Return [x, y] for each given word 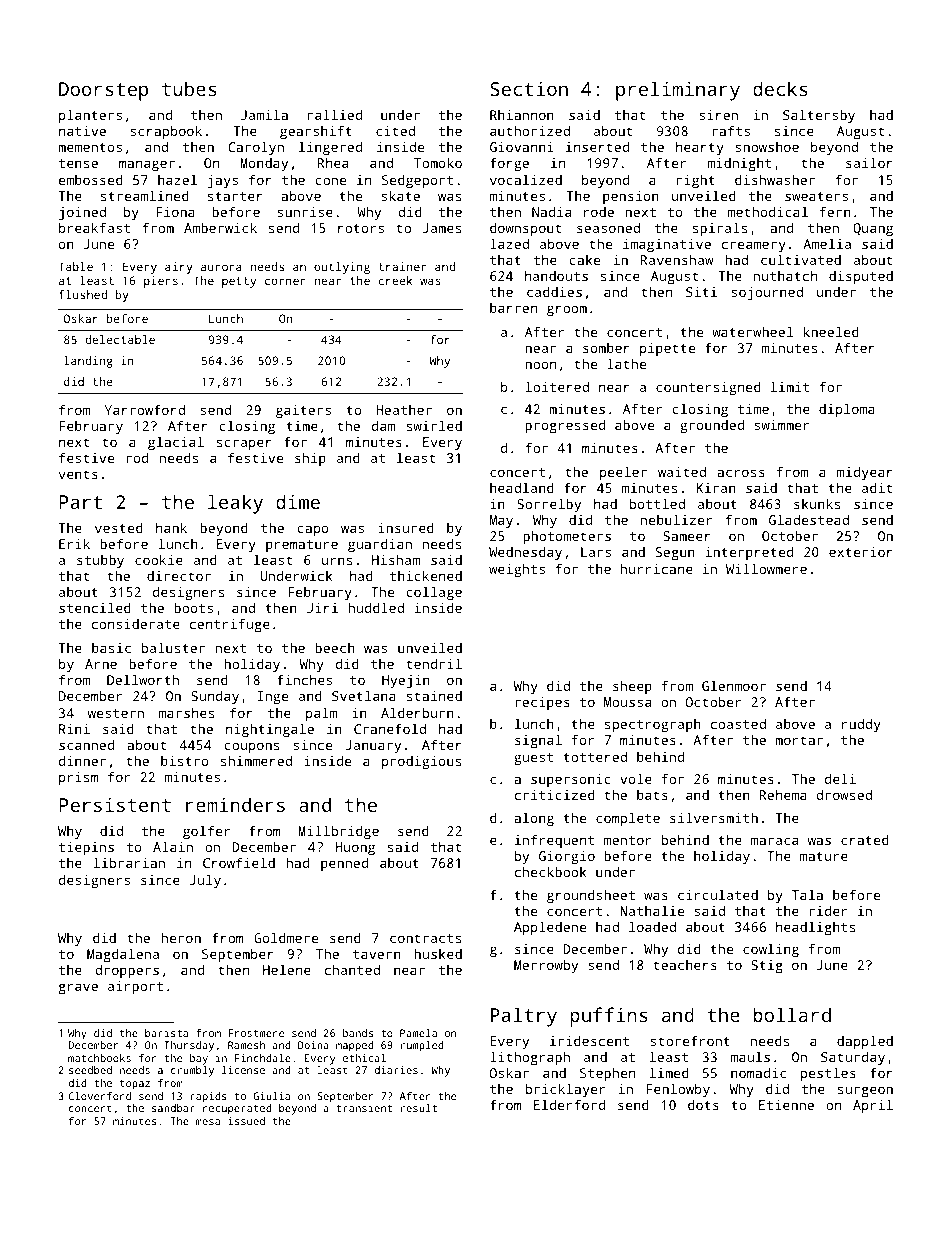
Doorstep [103, 91]
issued [246, 1121]
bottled [657, 503]
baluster [173, 647]
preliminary [678, 91]
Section [529, 88]
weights [517, 570]
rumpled [422, 1046]
